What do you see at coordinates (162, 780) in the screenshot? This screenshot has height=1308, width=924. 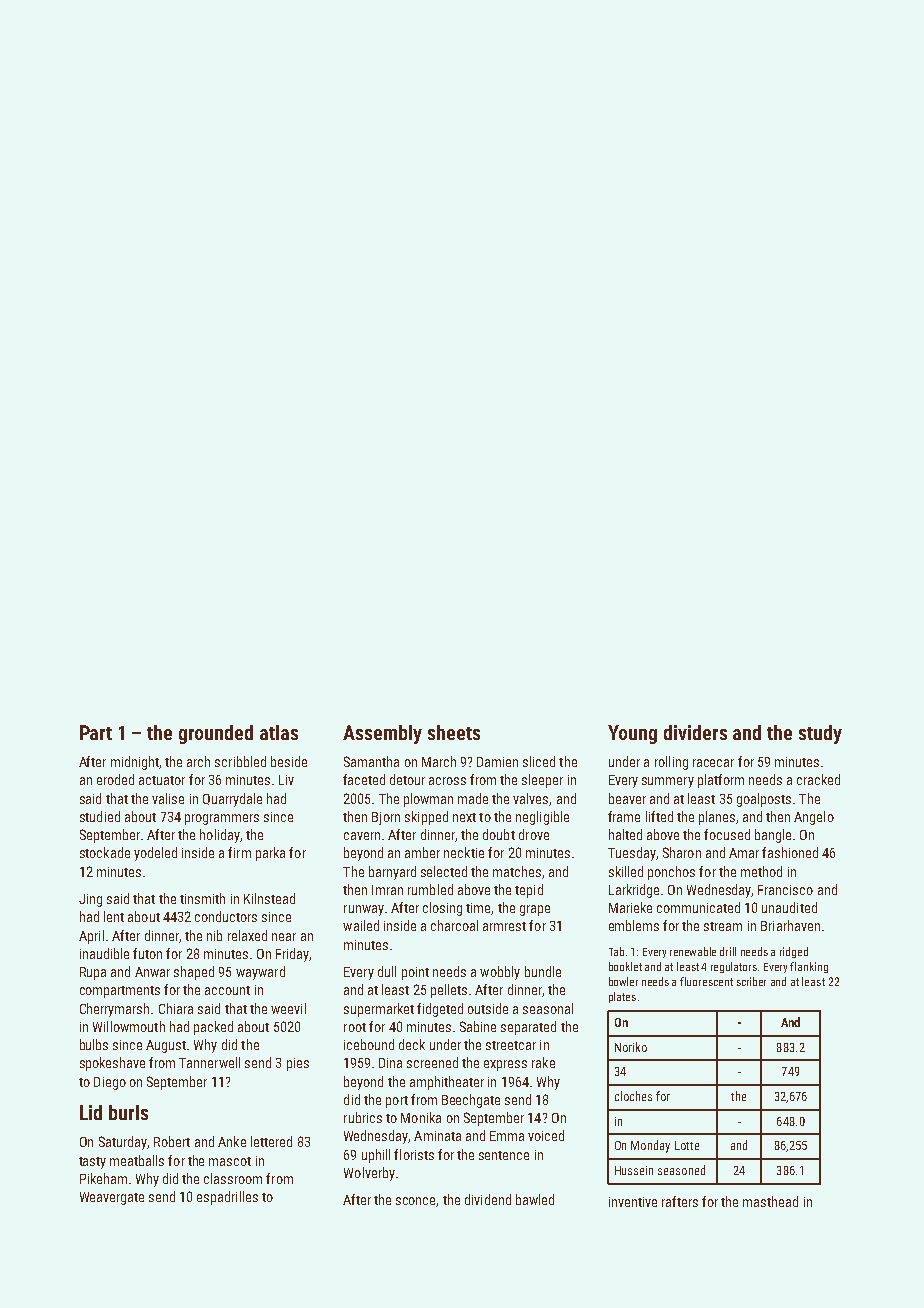 I see `actuator` at bounding box center [162, 780].
